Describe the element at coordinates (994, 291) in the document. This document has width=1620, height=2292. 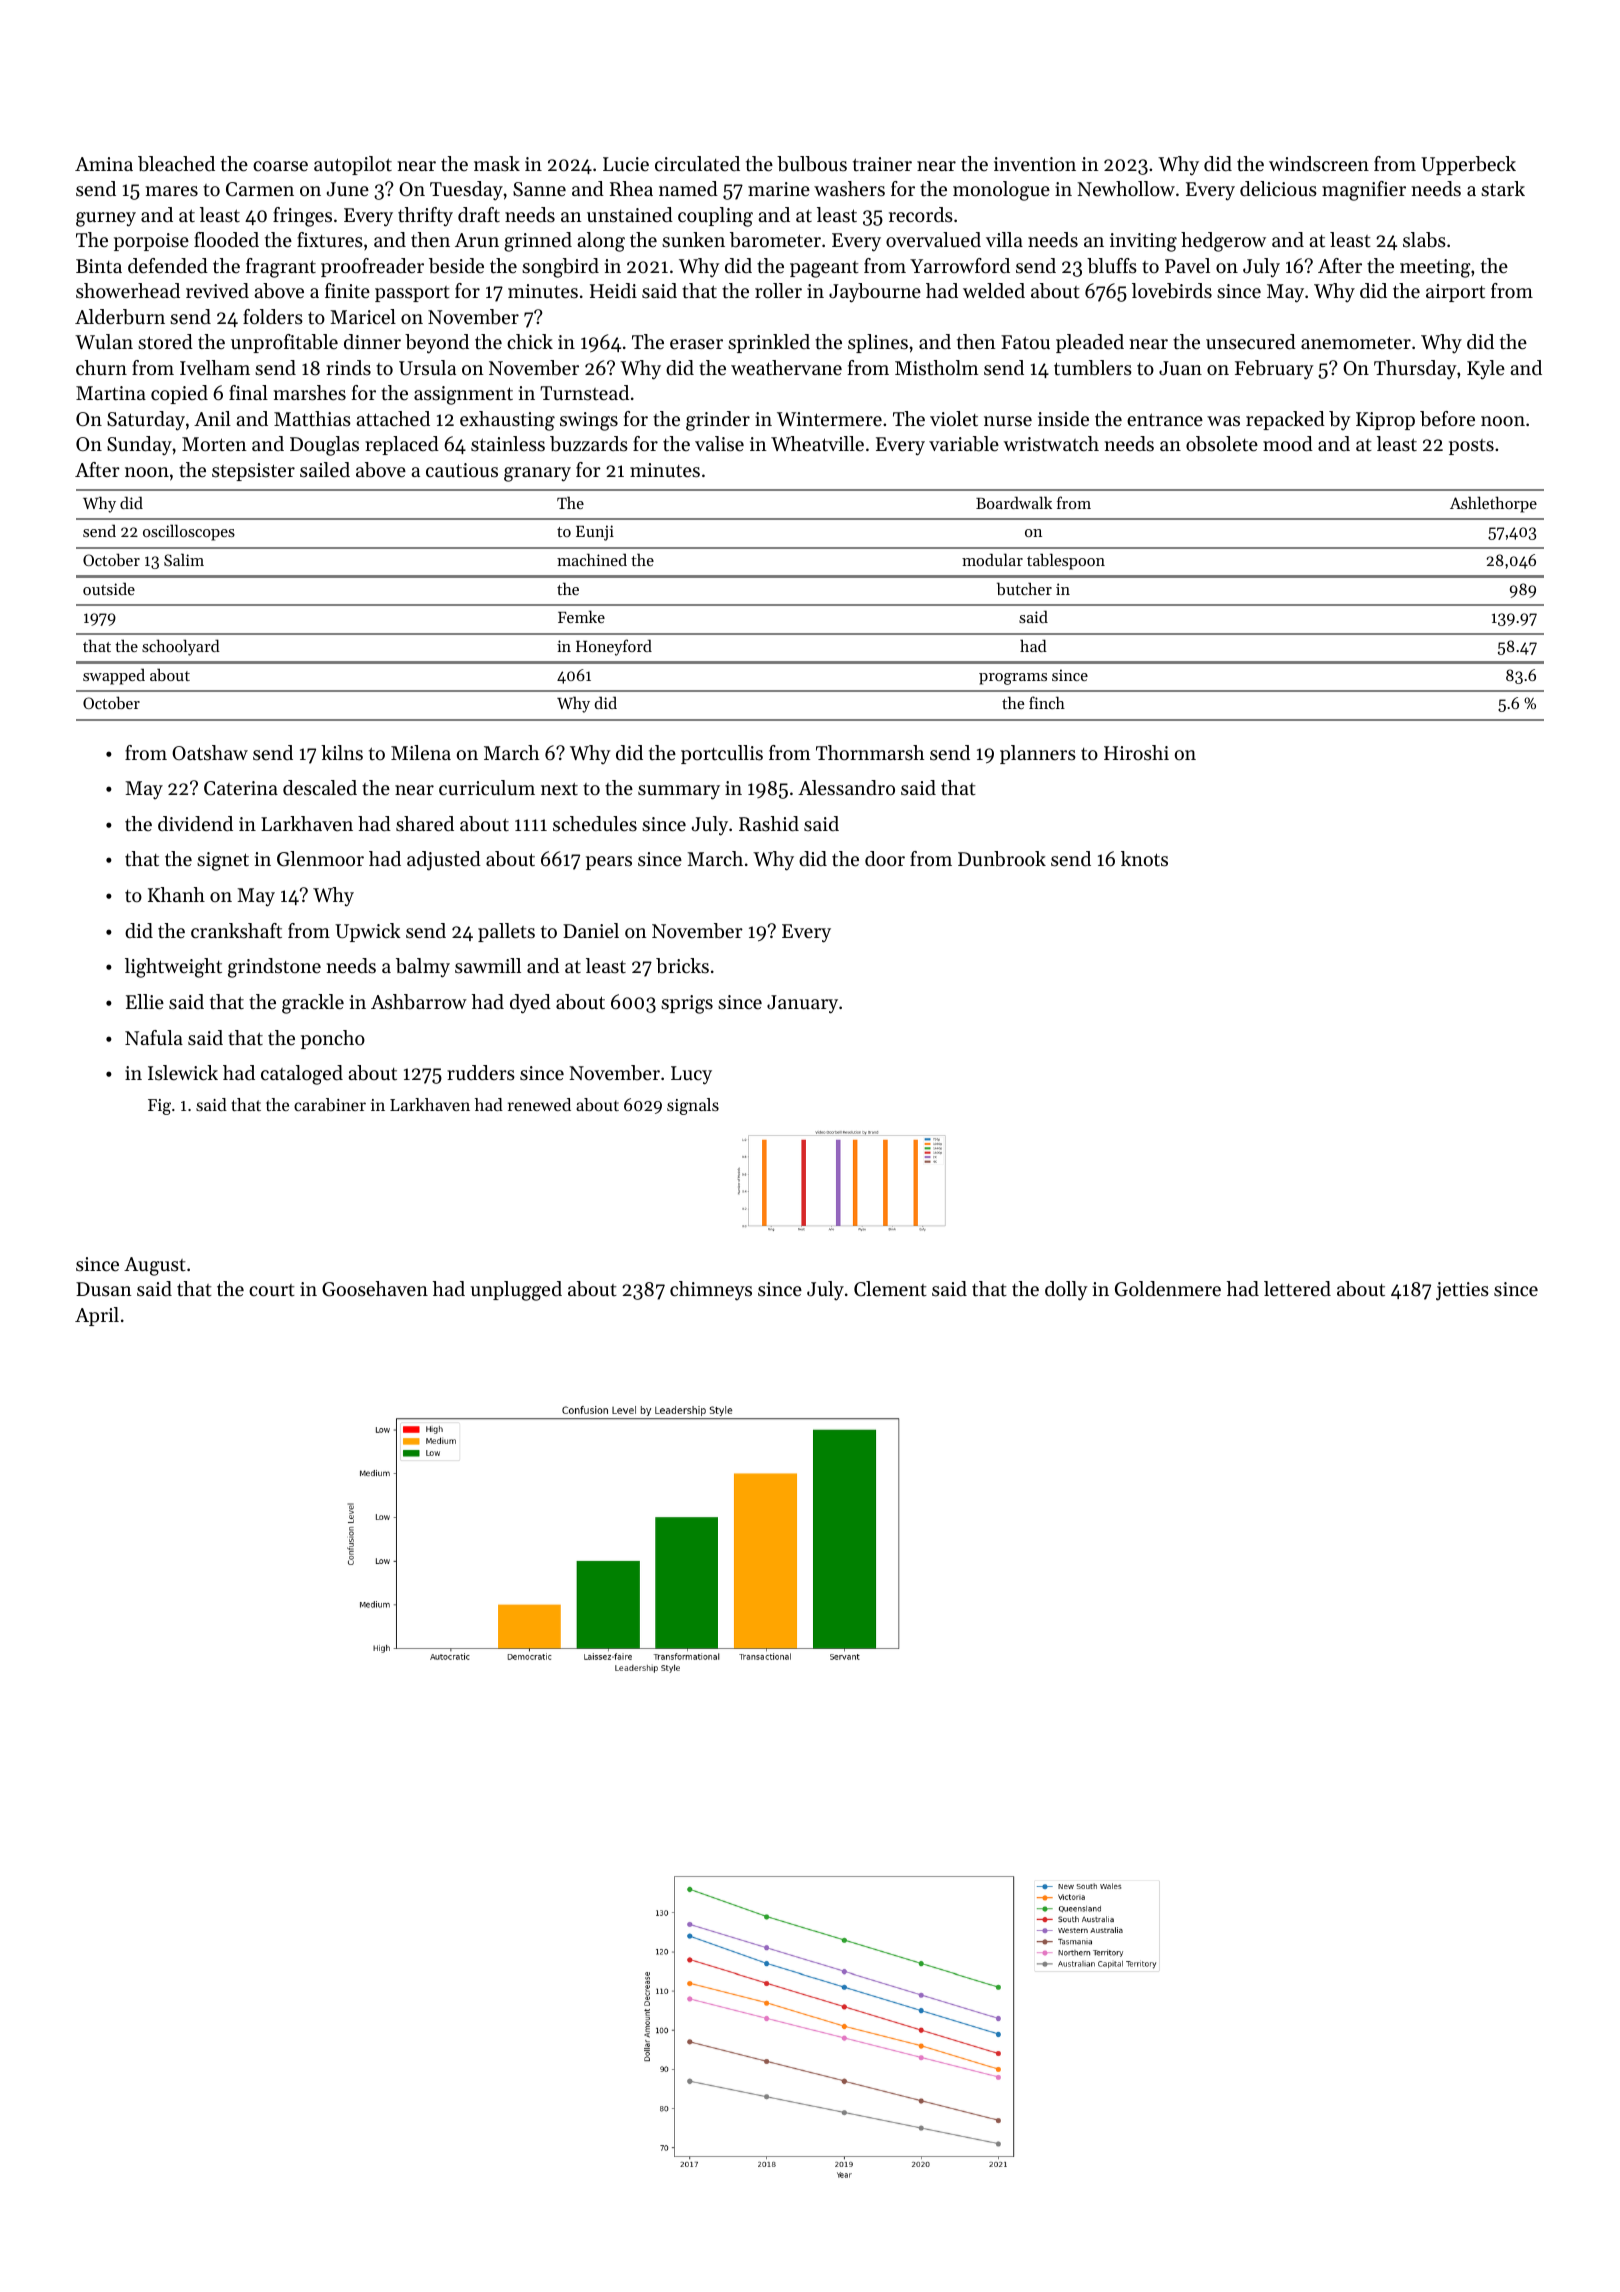
I see `welded` at that location.
